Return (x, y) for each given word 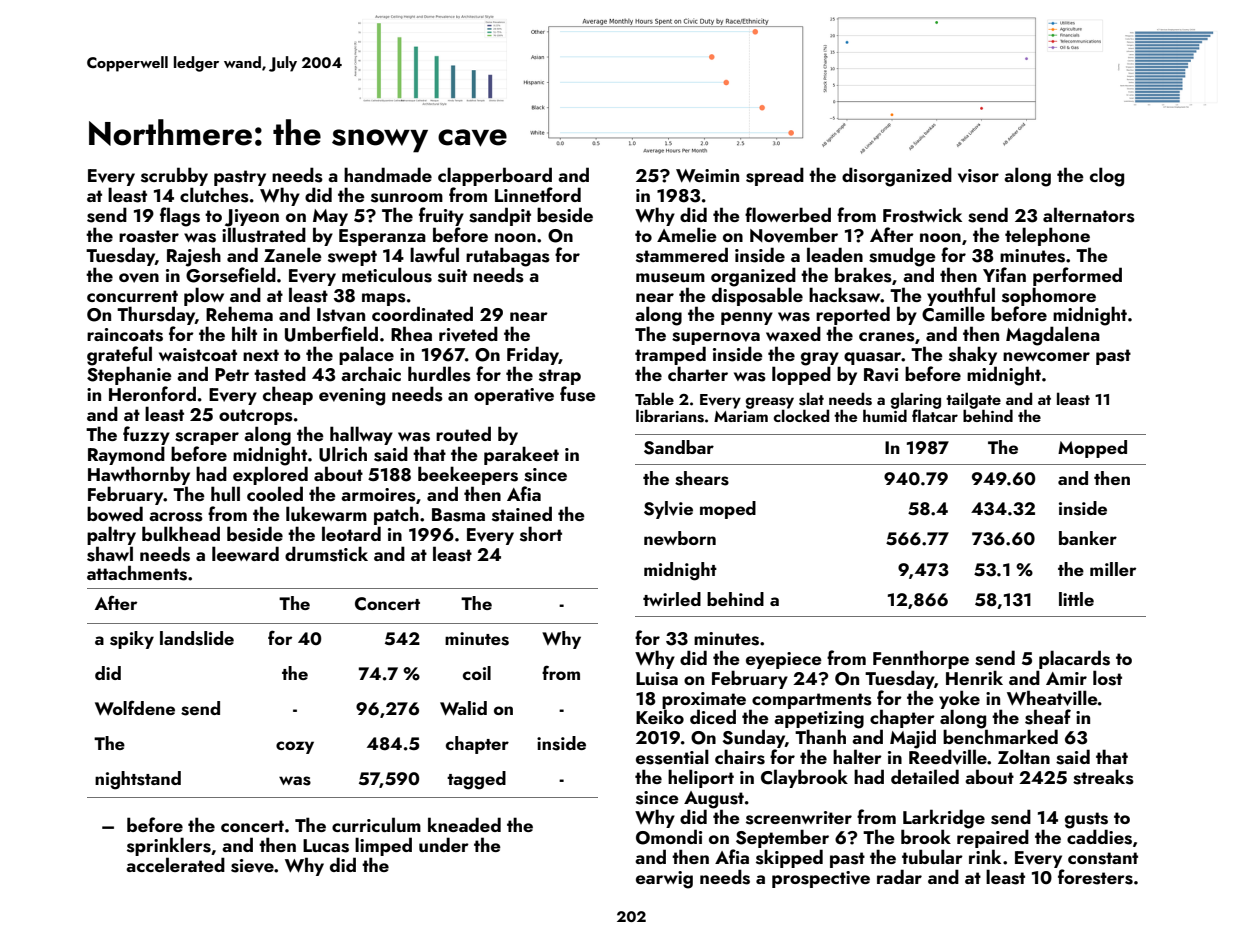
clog (1107, 177)
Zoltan (1024, 756)
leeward (245, 553)
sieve (252, 866)
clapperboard (495, 176)
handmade (388, 174)
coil (477, 673)
